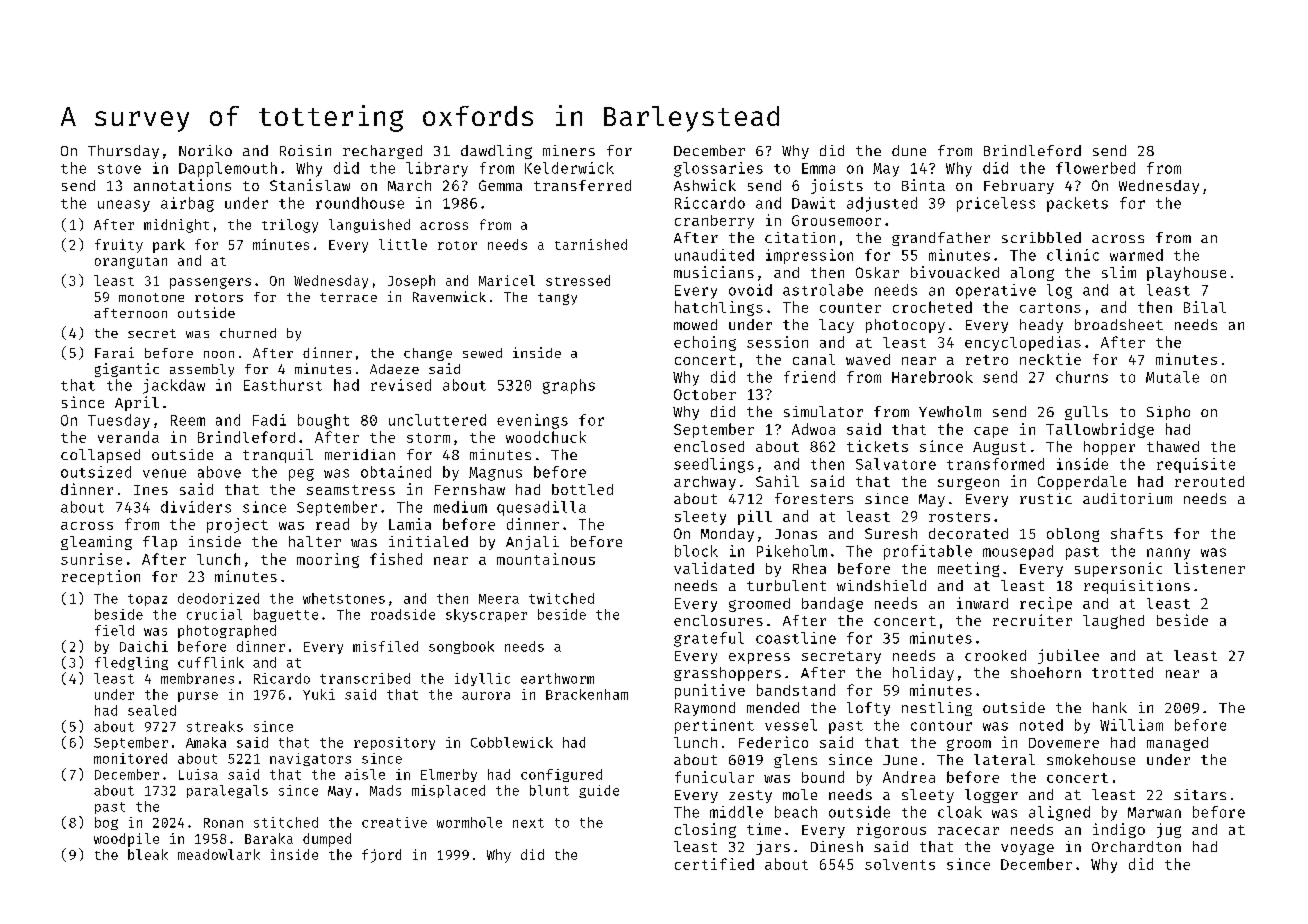  Describe the element at coordinates (130, 758) in the screenshot. I see `monitored` at that location.
